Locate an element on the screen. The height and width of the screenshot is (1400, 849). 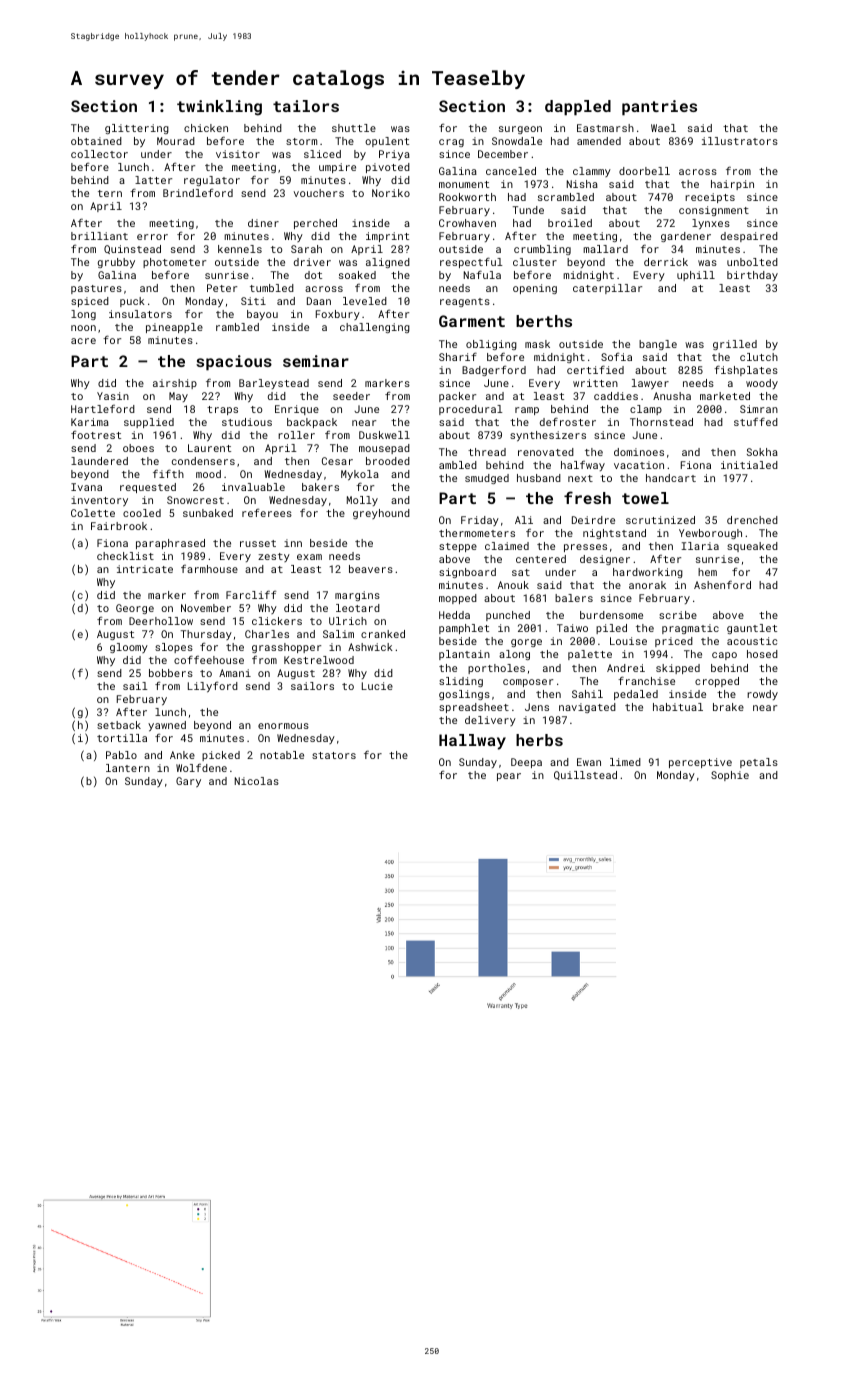
pear is located at coordinates (509, 777).
